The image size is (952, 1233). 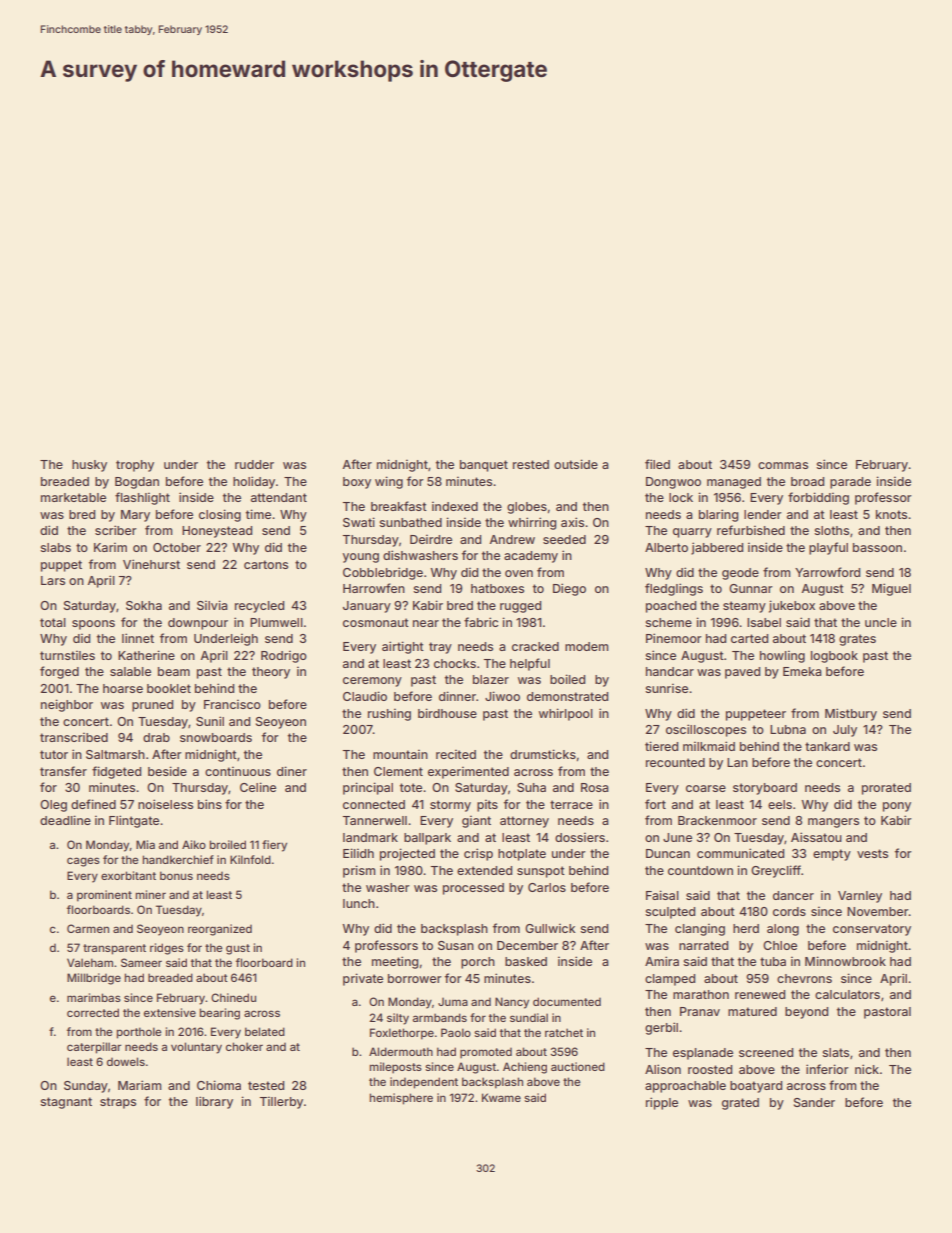 I want to click on husky, so click(x=89, y=466).
